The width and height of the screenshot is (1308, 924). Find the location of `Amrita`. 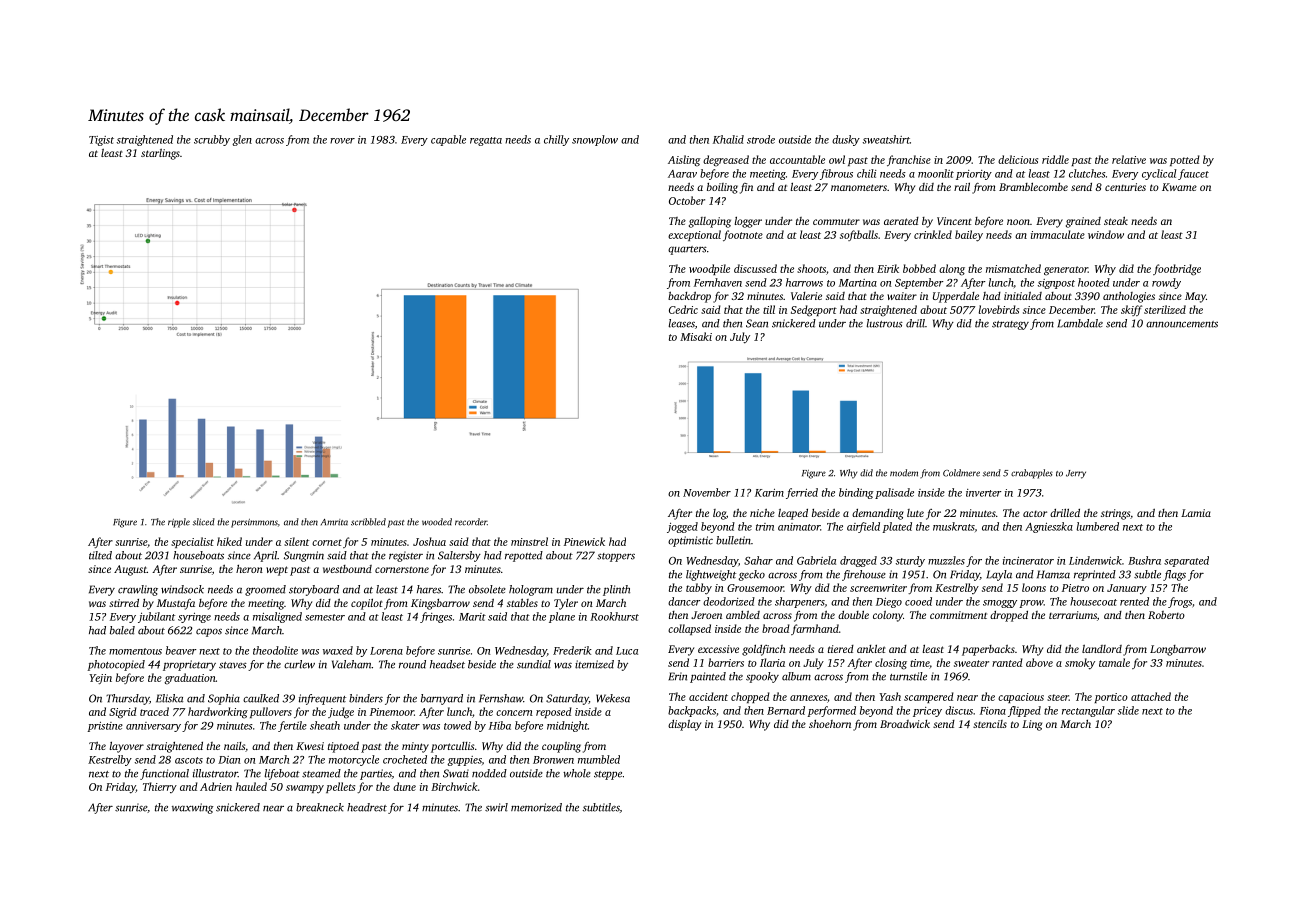

Amrita is located at coordinates (334, 522).
